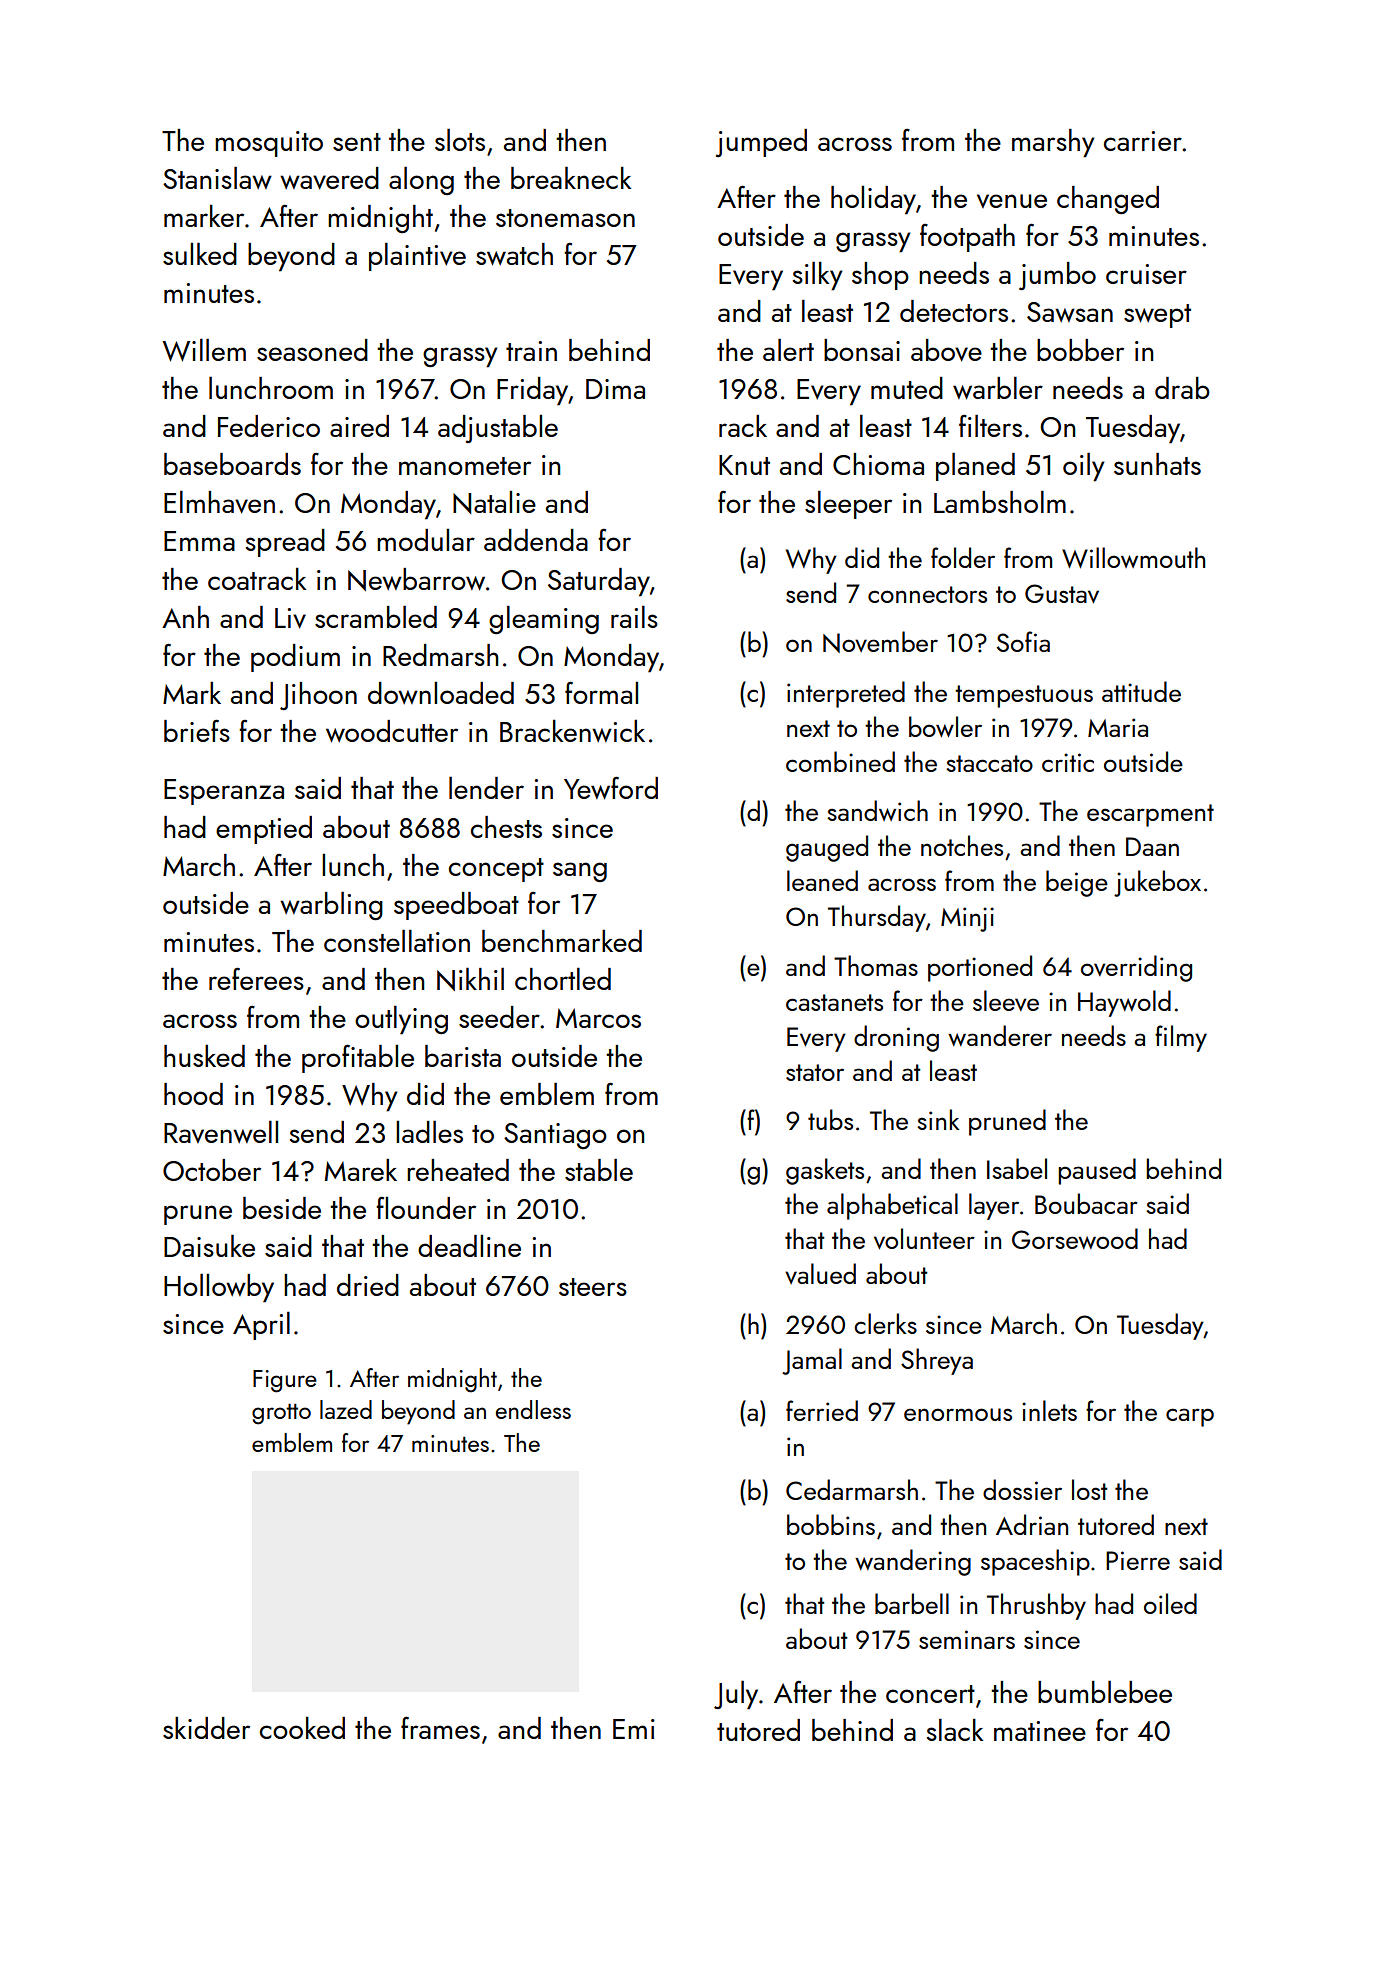 This page has width=1386, height=1969. Describe the element at coordinates (1053, 143) in the page. I see `marshy` at that location.
